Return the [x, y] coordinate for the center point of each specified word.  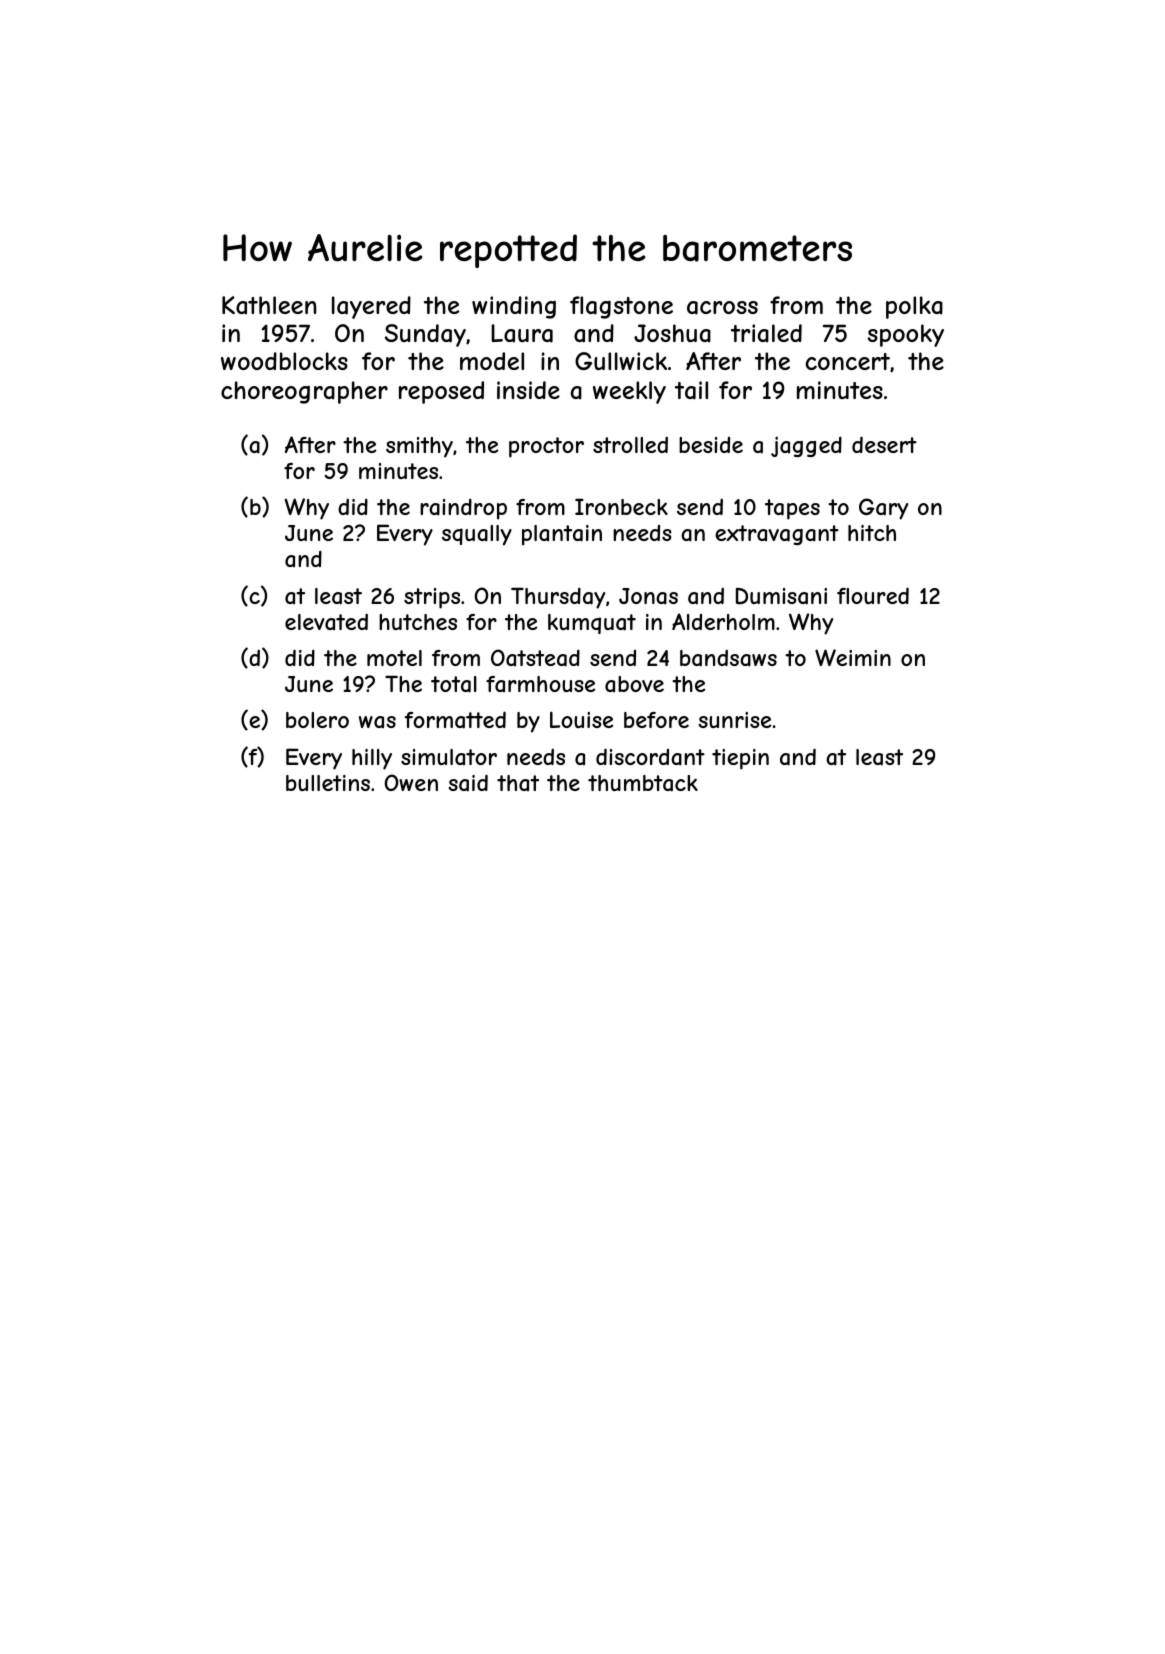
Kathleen [269, 305]
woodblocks [284, 361]
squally [477, 535]
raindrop [463, 509]
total [454, 684]
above [634, 684]
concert [848, 361]
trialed [766, 333]
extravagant [777, 535]
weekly [629, 392]
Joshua [672, 333]
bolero [317, 720]
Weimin [853, 657]
